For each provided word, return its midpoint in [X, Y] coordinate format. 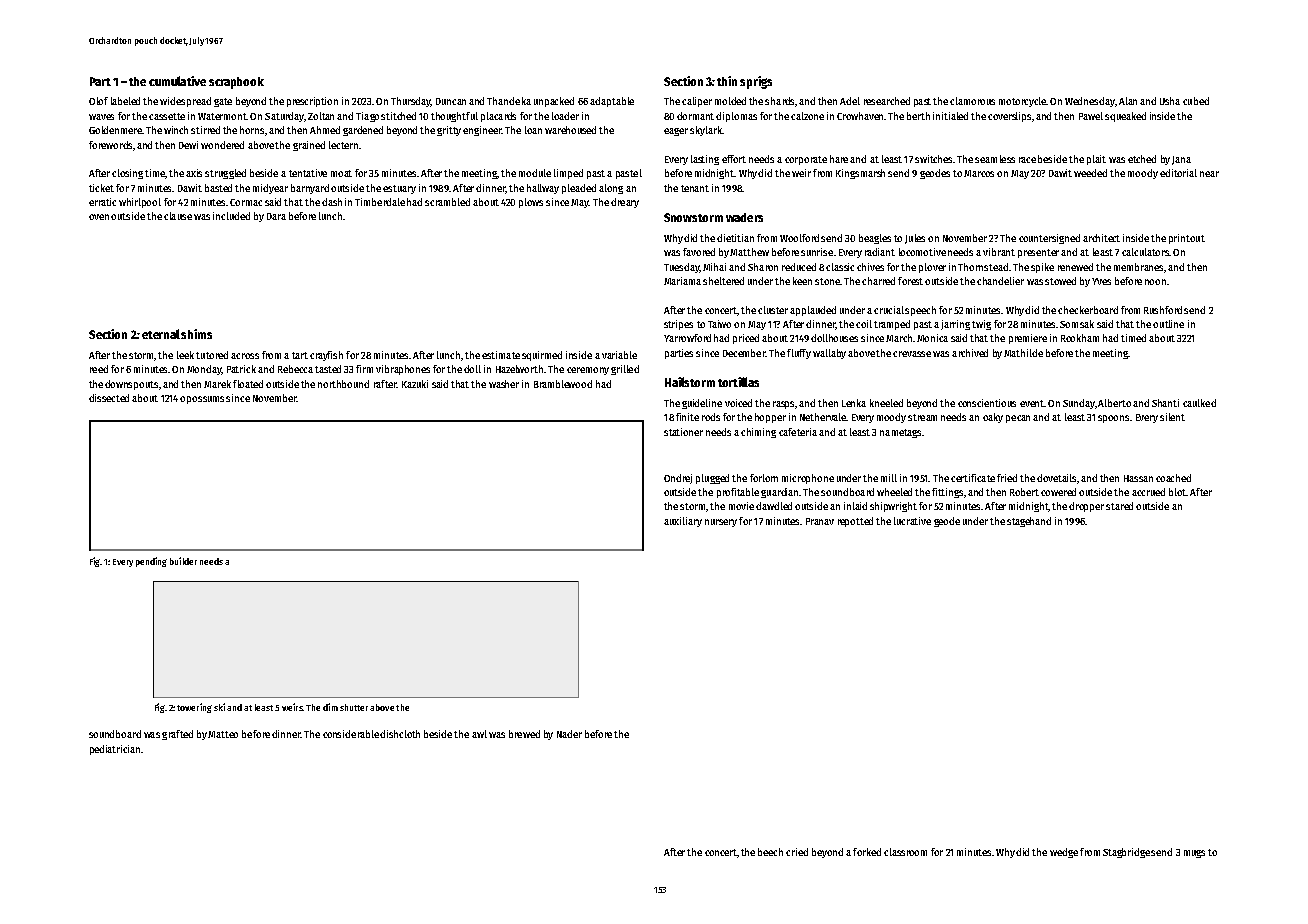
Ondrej [678, 479]
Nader [569, 734]
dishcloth [400, 734]
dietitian [735, 238]
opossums [202, 400]
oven [99, 217]
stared [1119, 506]
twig [981, 325]
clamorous [972, 101]
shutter [354, 707]
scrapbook [236, 83]
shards [779, 101]
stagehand [1029, 522]
